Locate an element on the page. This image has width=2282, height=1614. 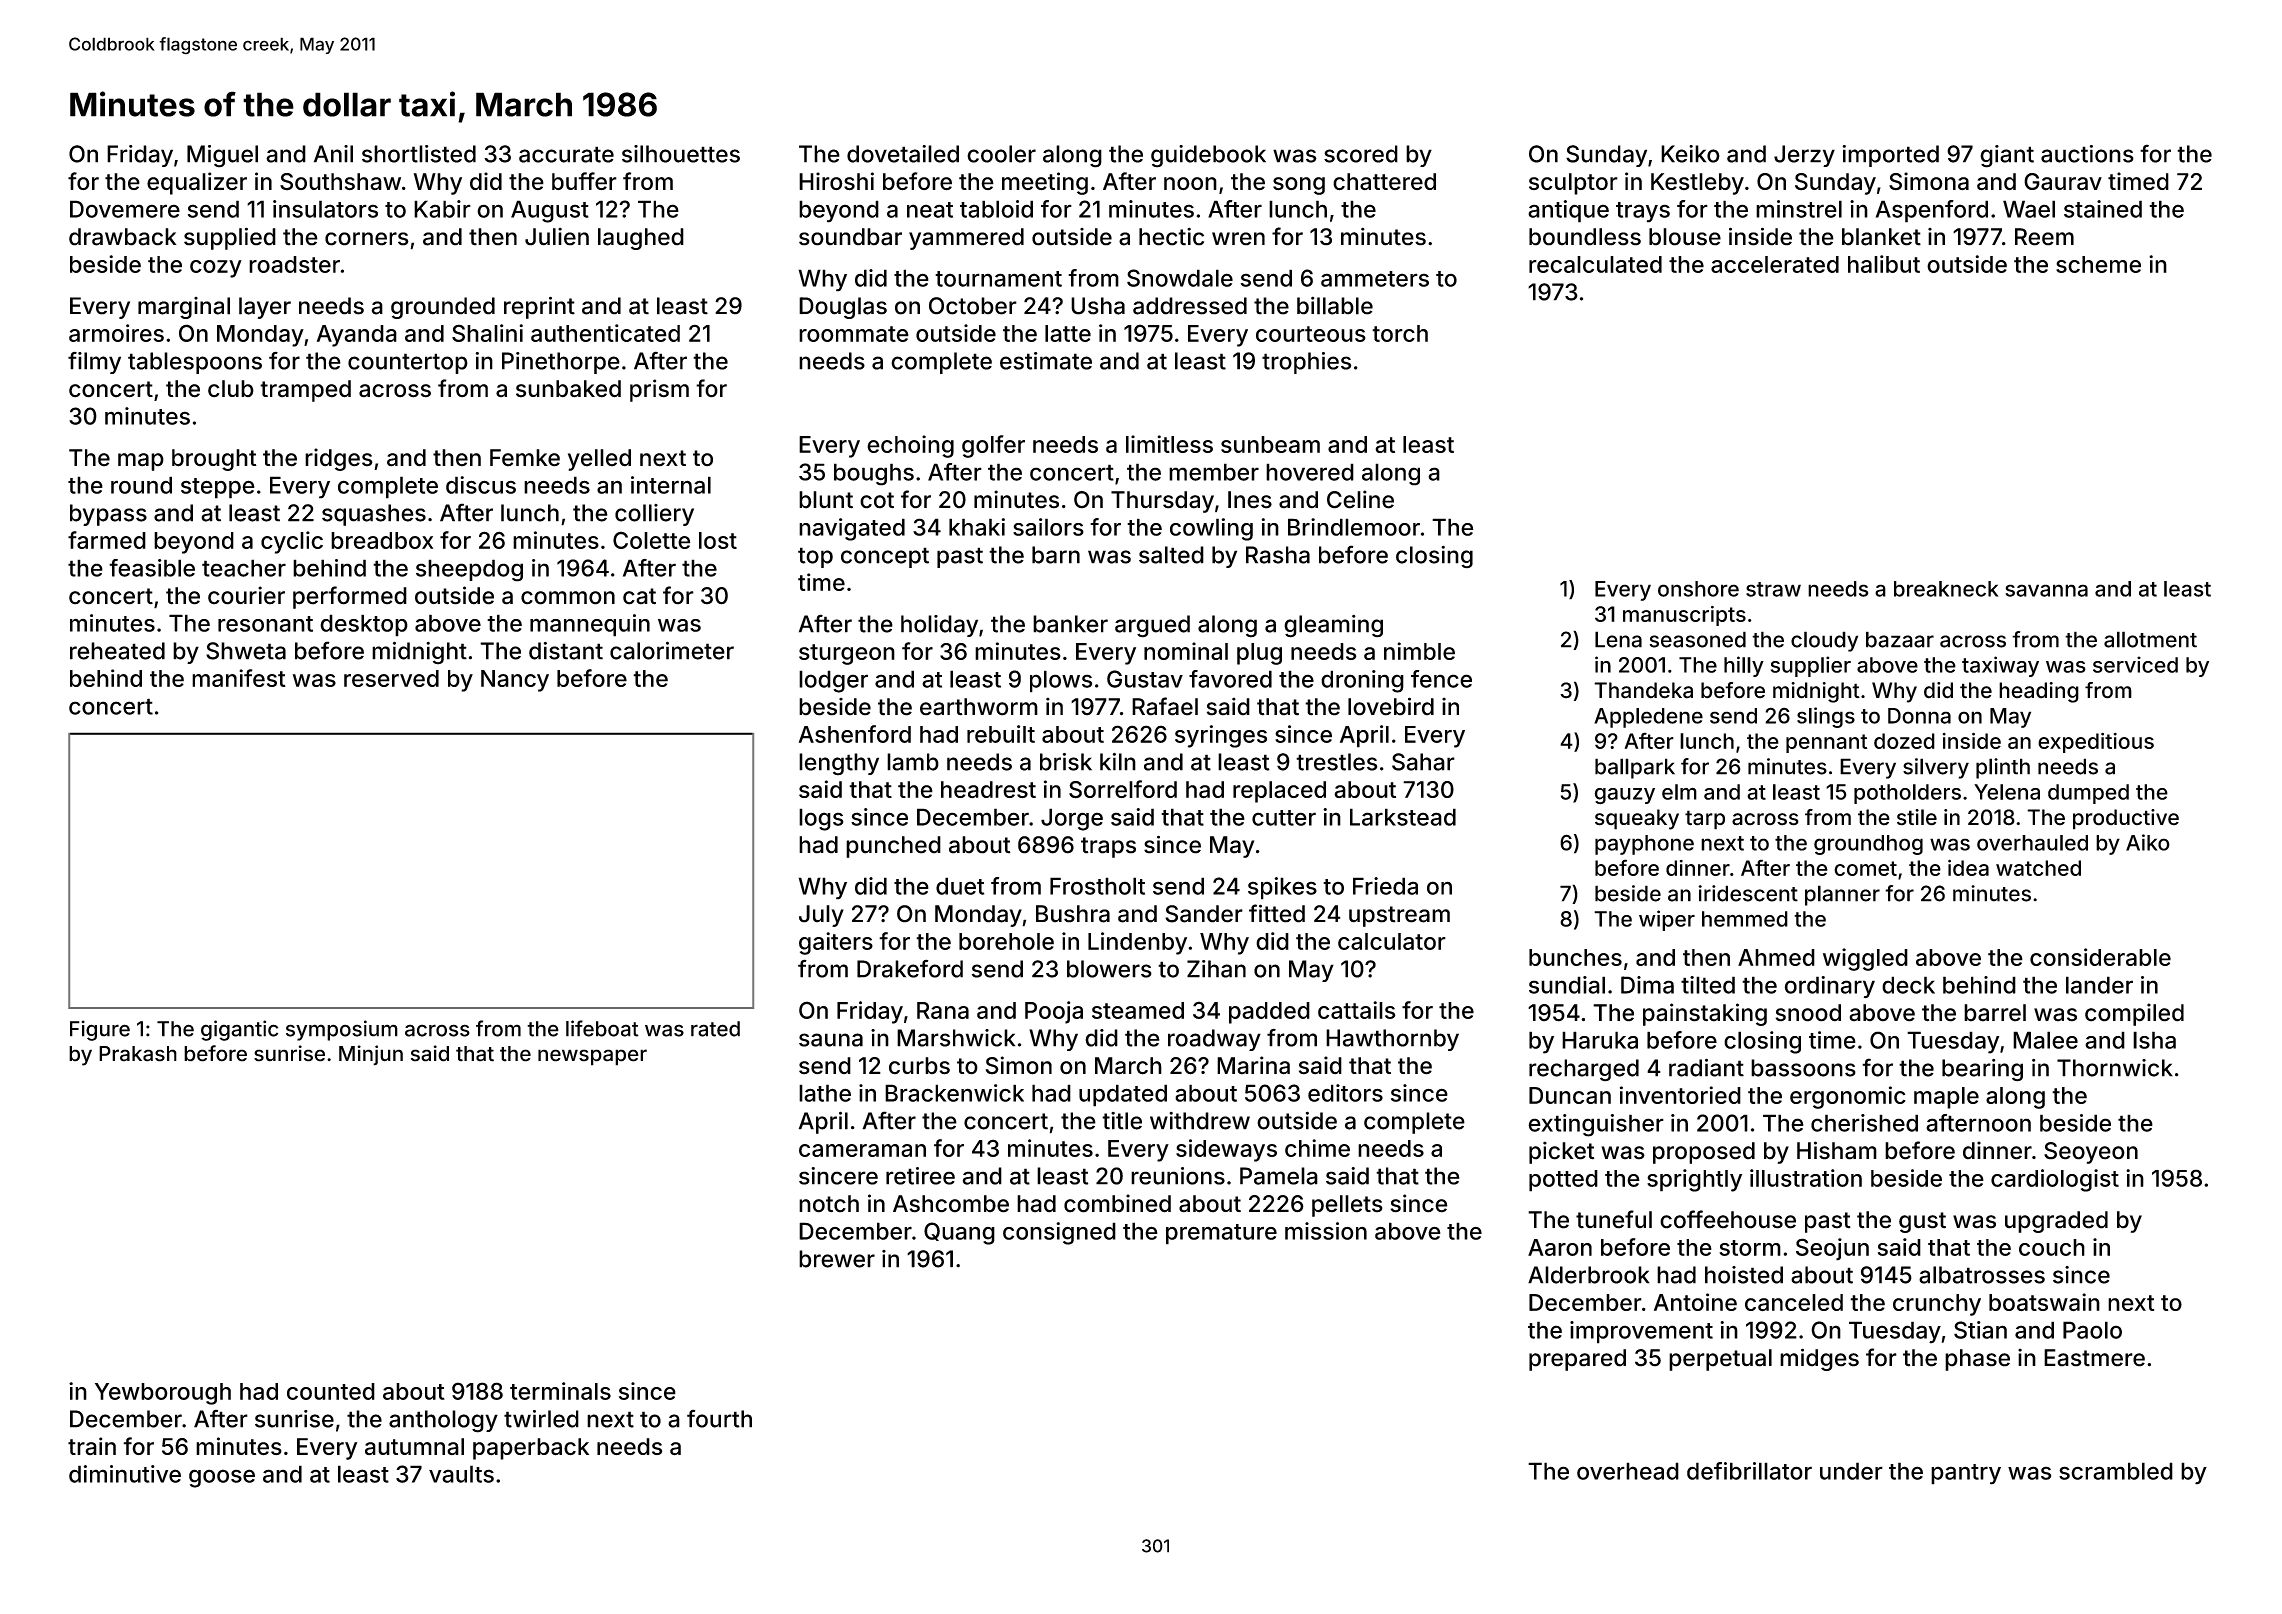
Minjun is located at coordinates (371, 1055).
